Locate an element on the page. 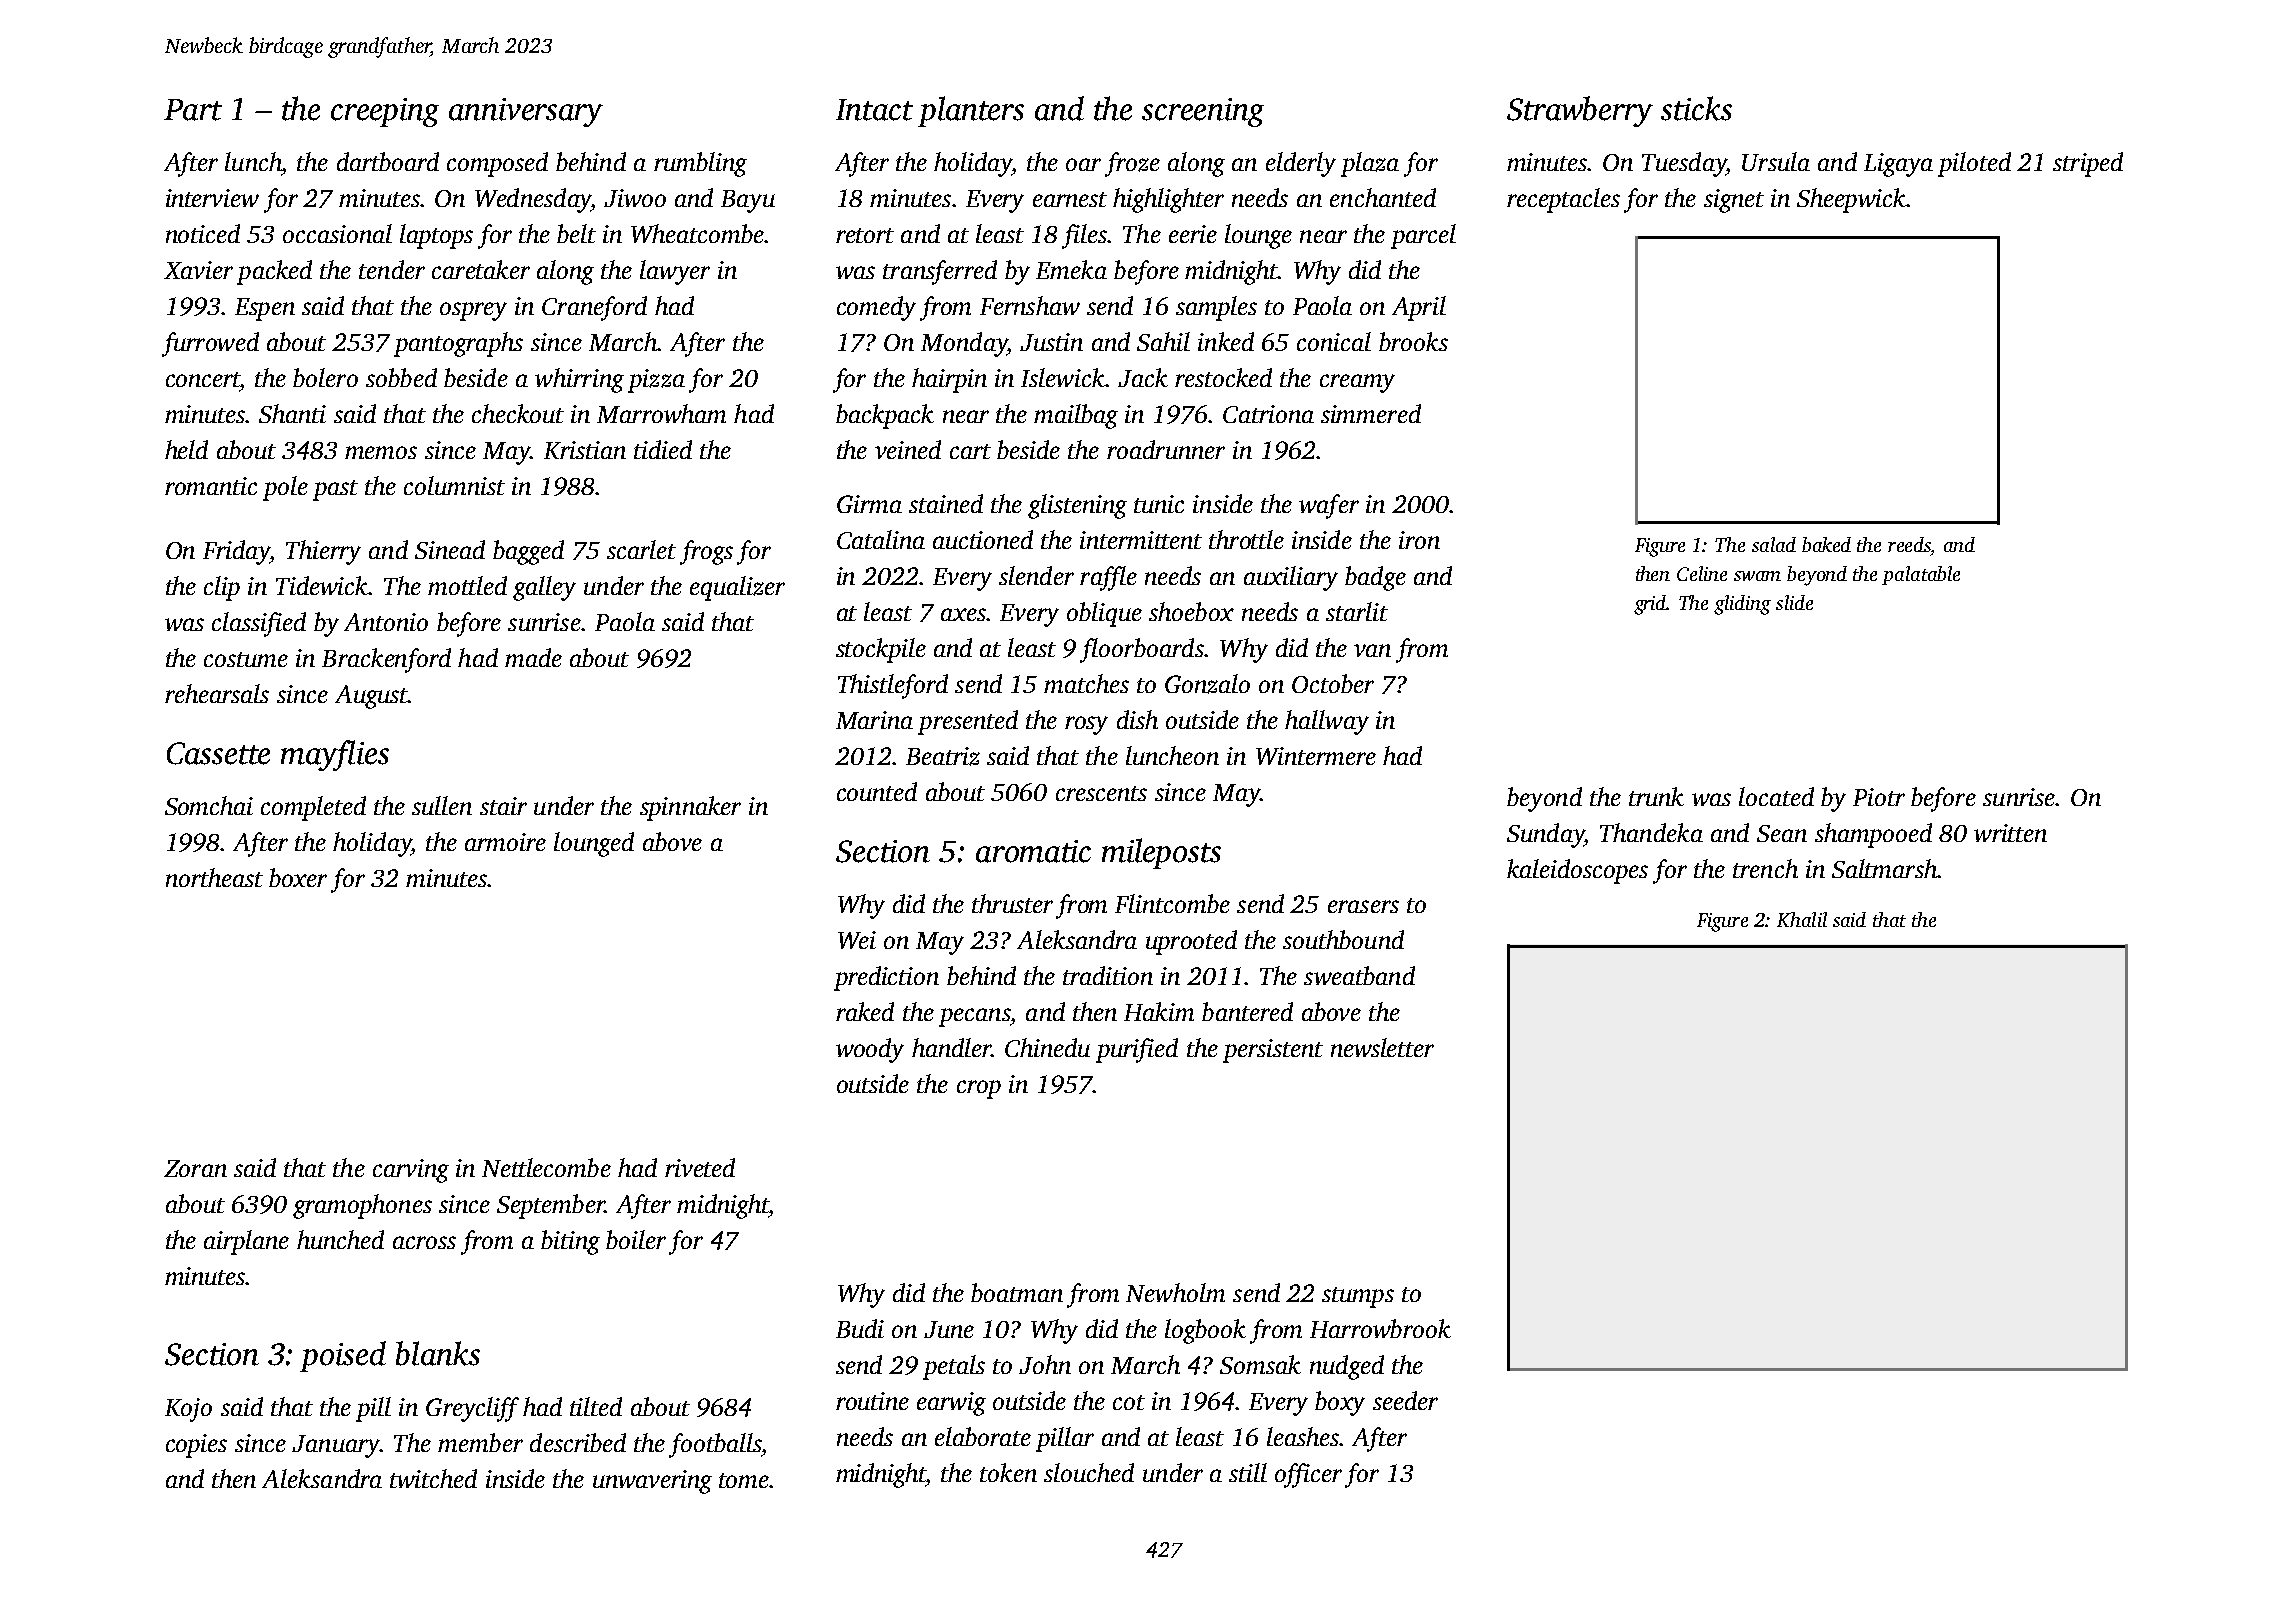 Image resolution: width=2292 pixels, height=1620 pixels. Sheepwick is located at coordinates (1851, 200).
